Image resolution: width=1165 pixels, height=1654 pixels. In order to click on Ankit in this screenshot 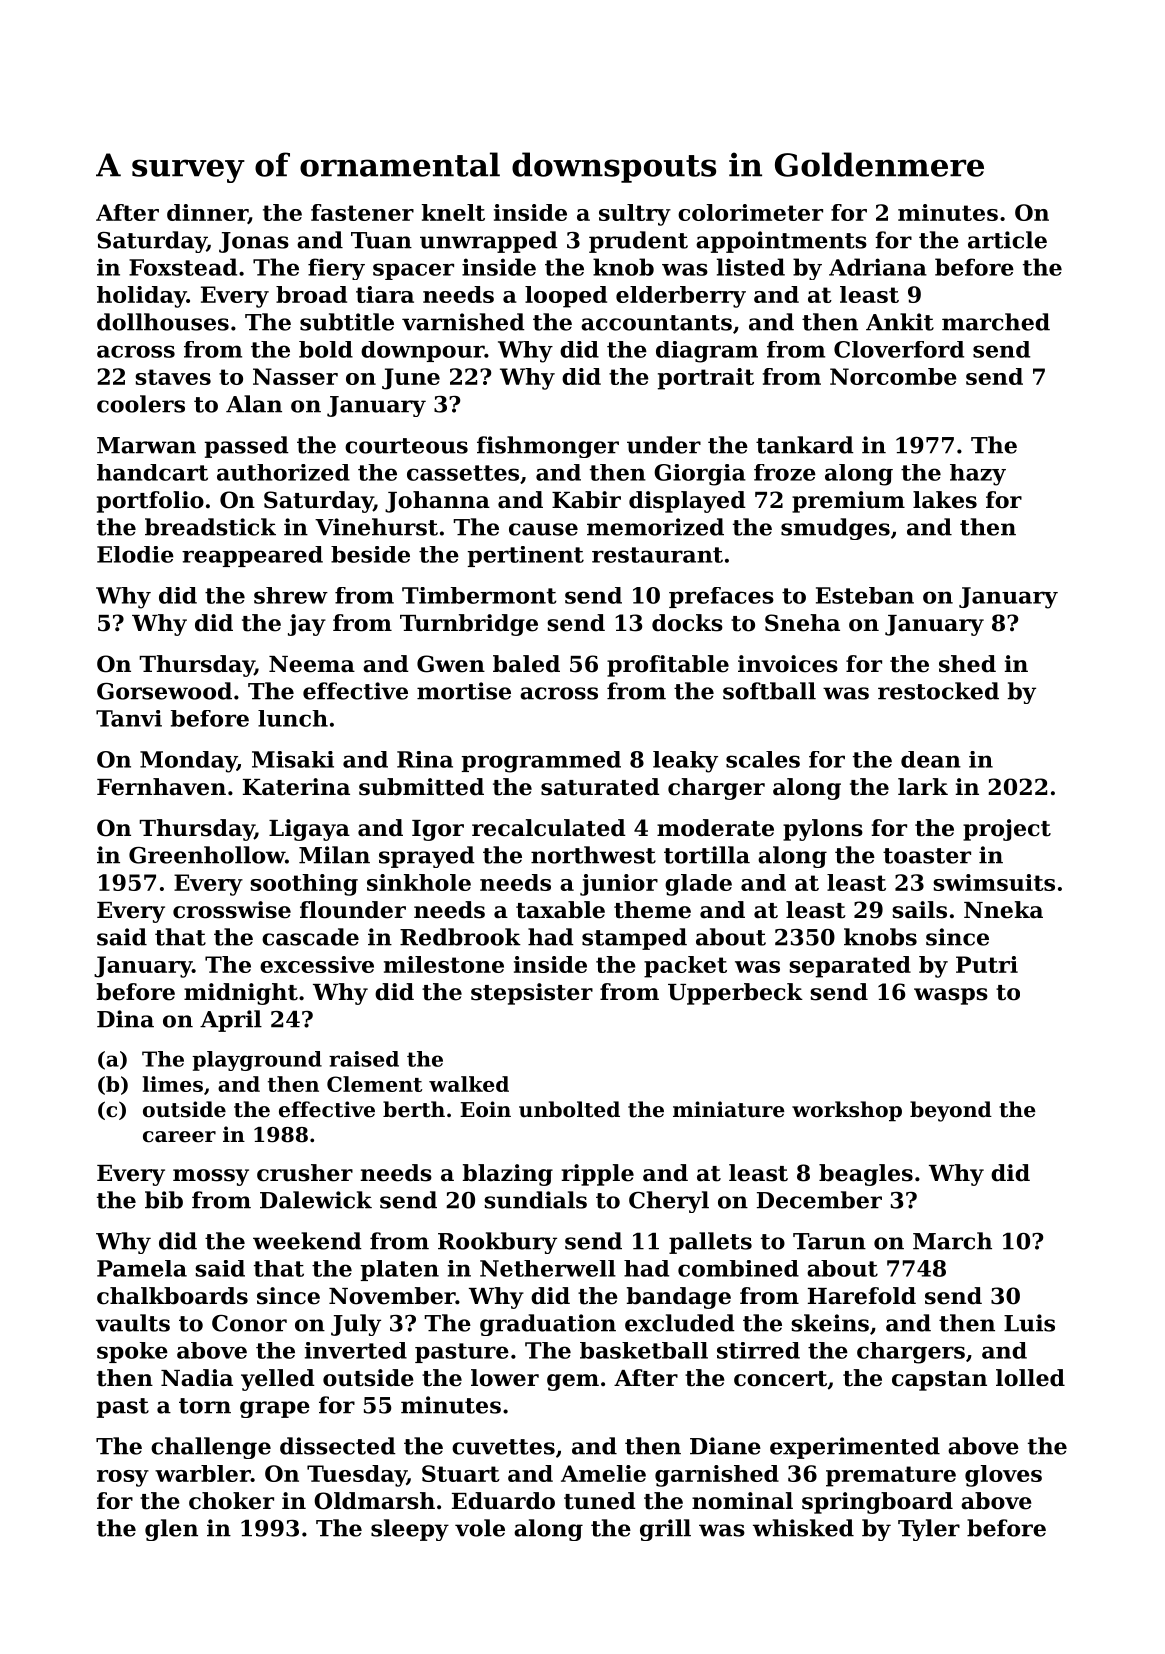, I will do `click(900, 322)`.
